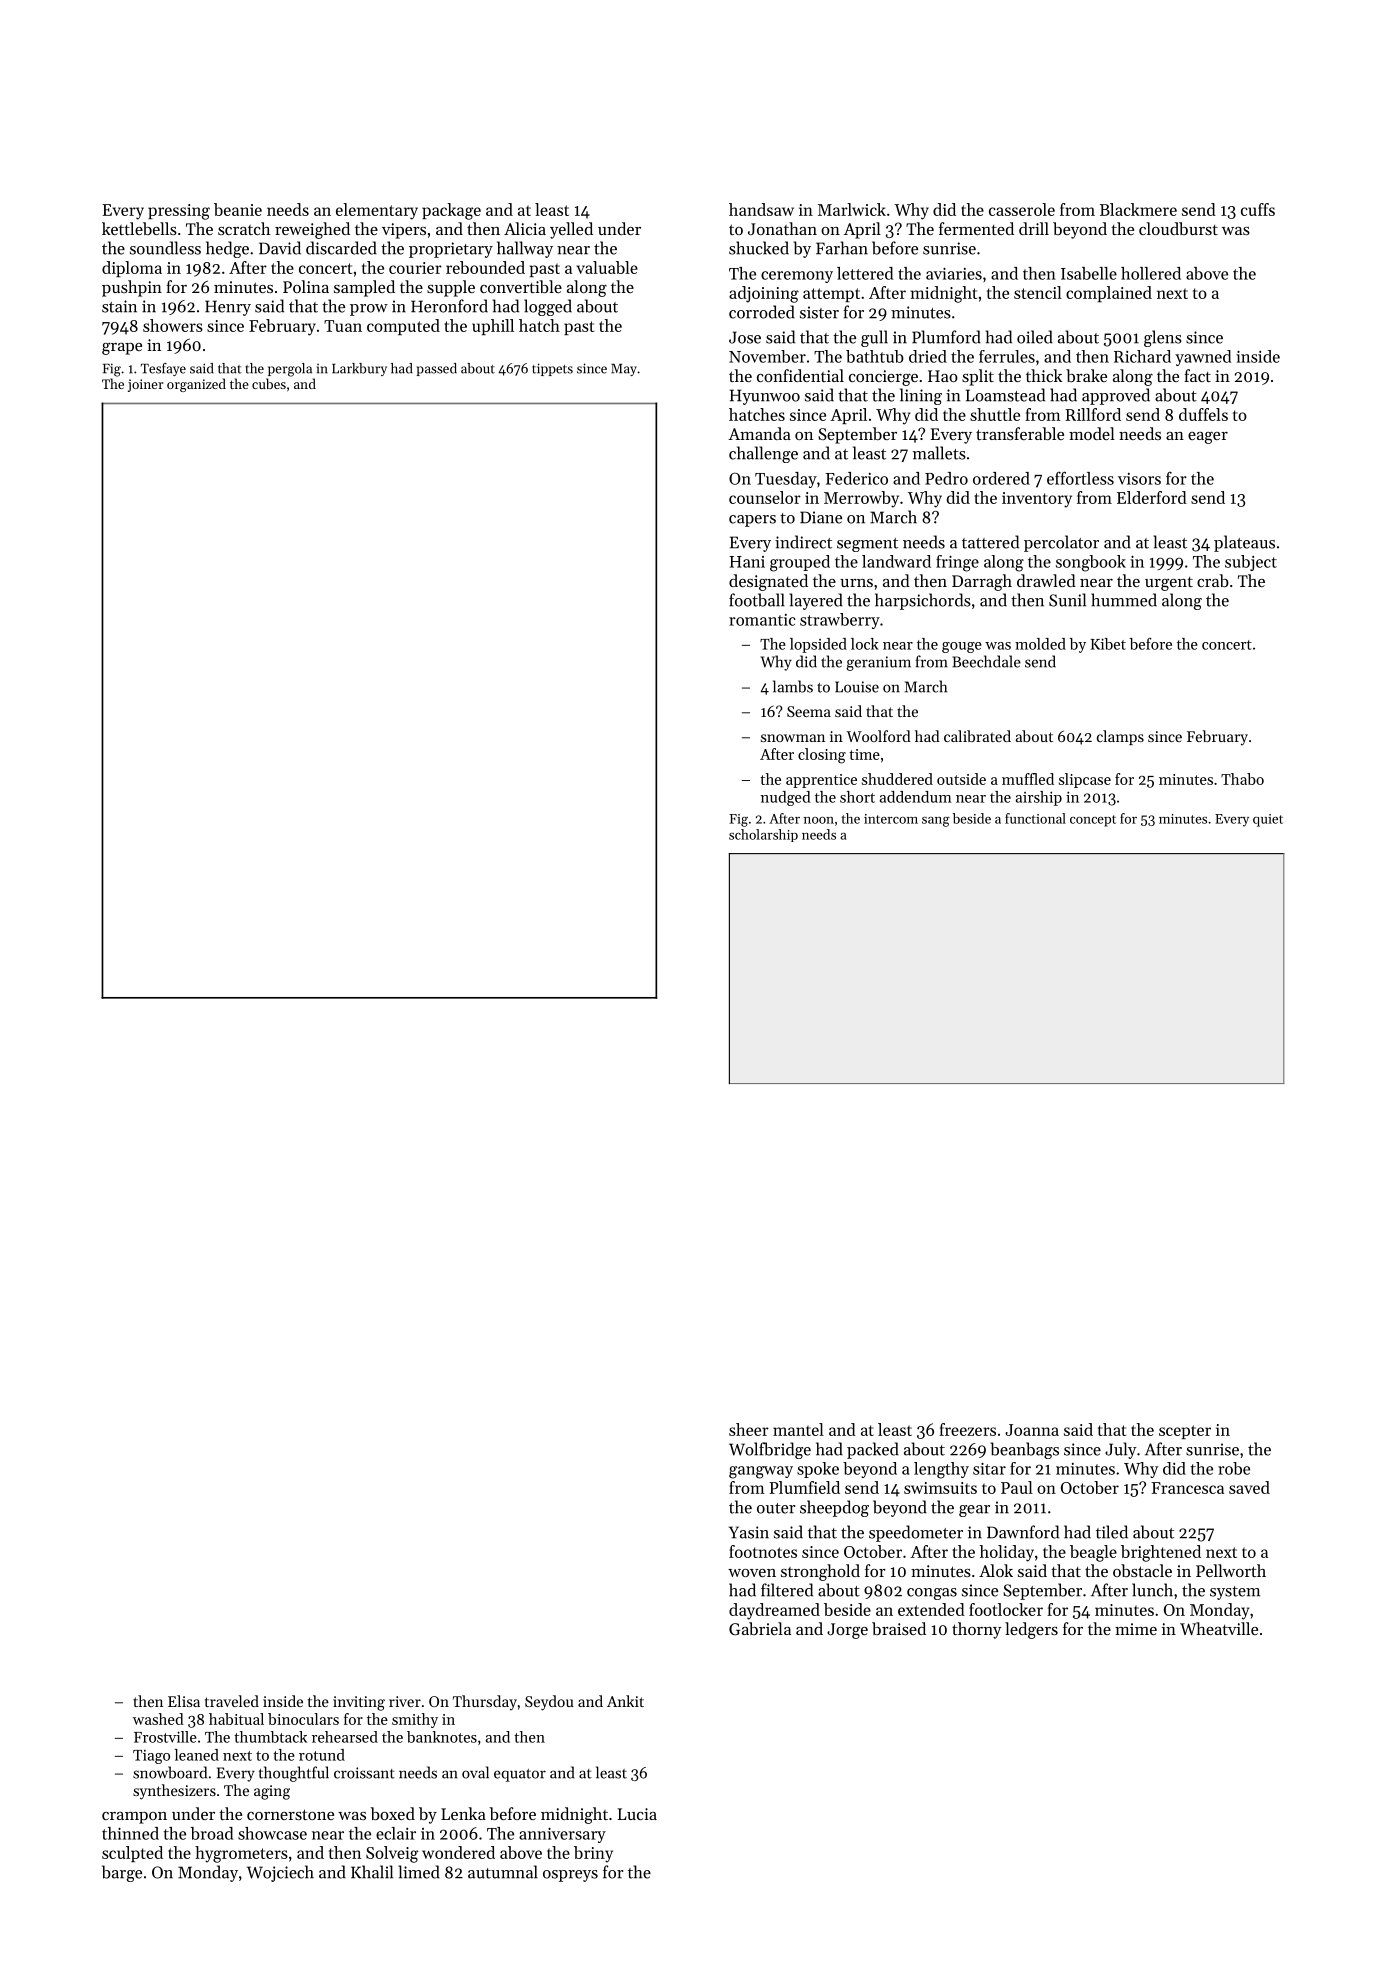 The image size is (1386, 1969). Describe the element at coordinates (165, 248) in the screenshot. I see `soundless` at that location.
